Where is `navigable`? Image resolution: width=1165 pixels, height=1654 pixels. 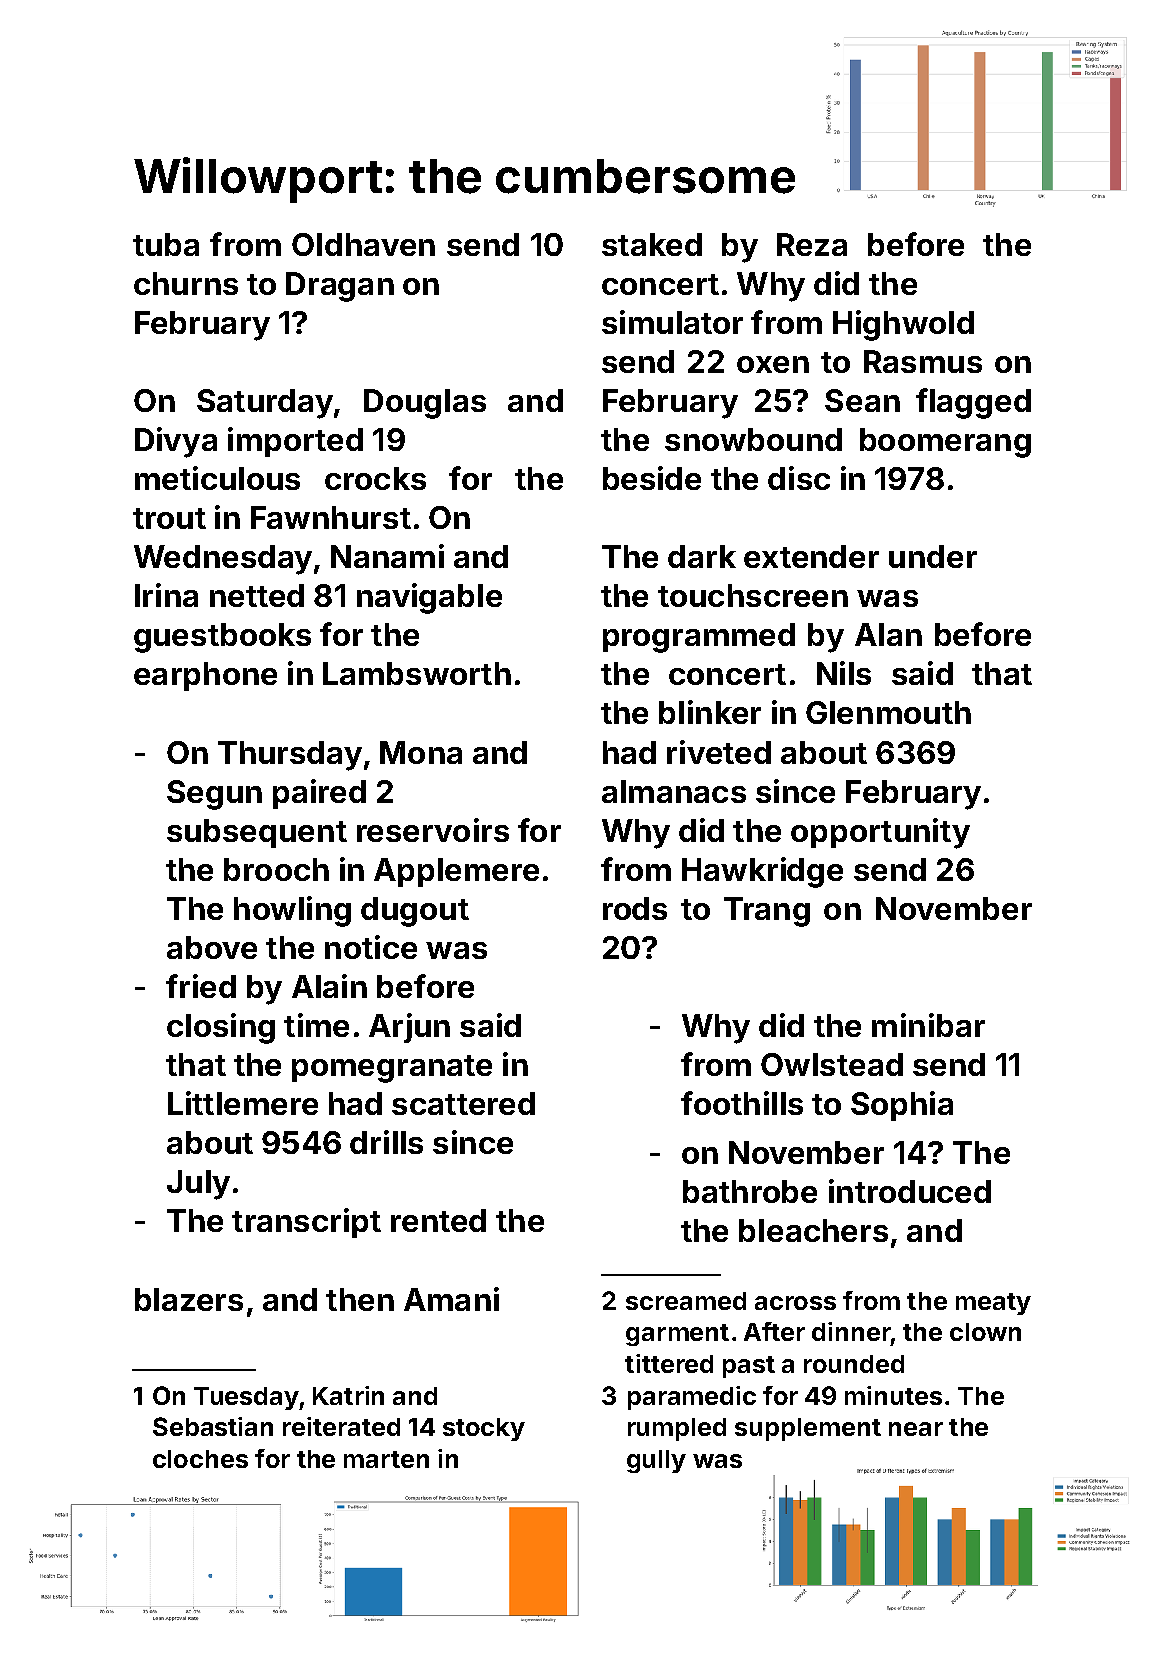 navigable is located at coordinates (429, 598).
